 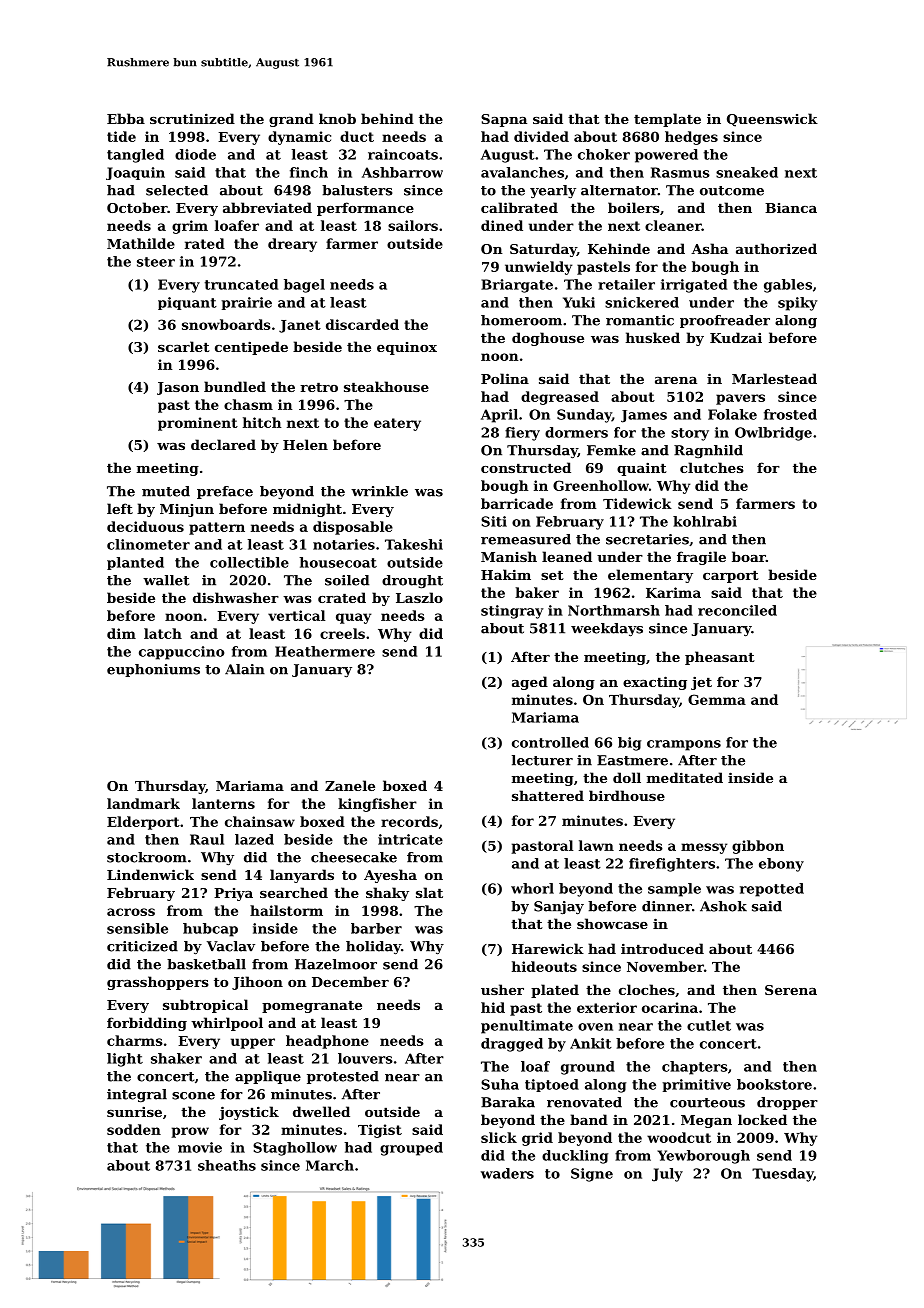 I want to click on finch, so click(x=309, y=172).
